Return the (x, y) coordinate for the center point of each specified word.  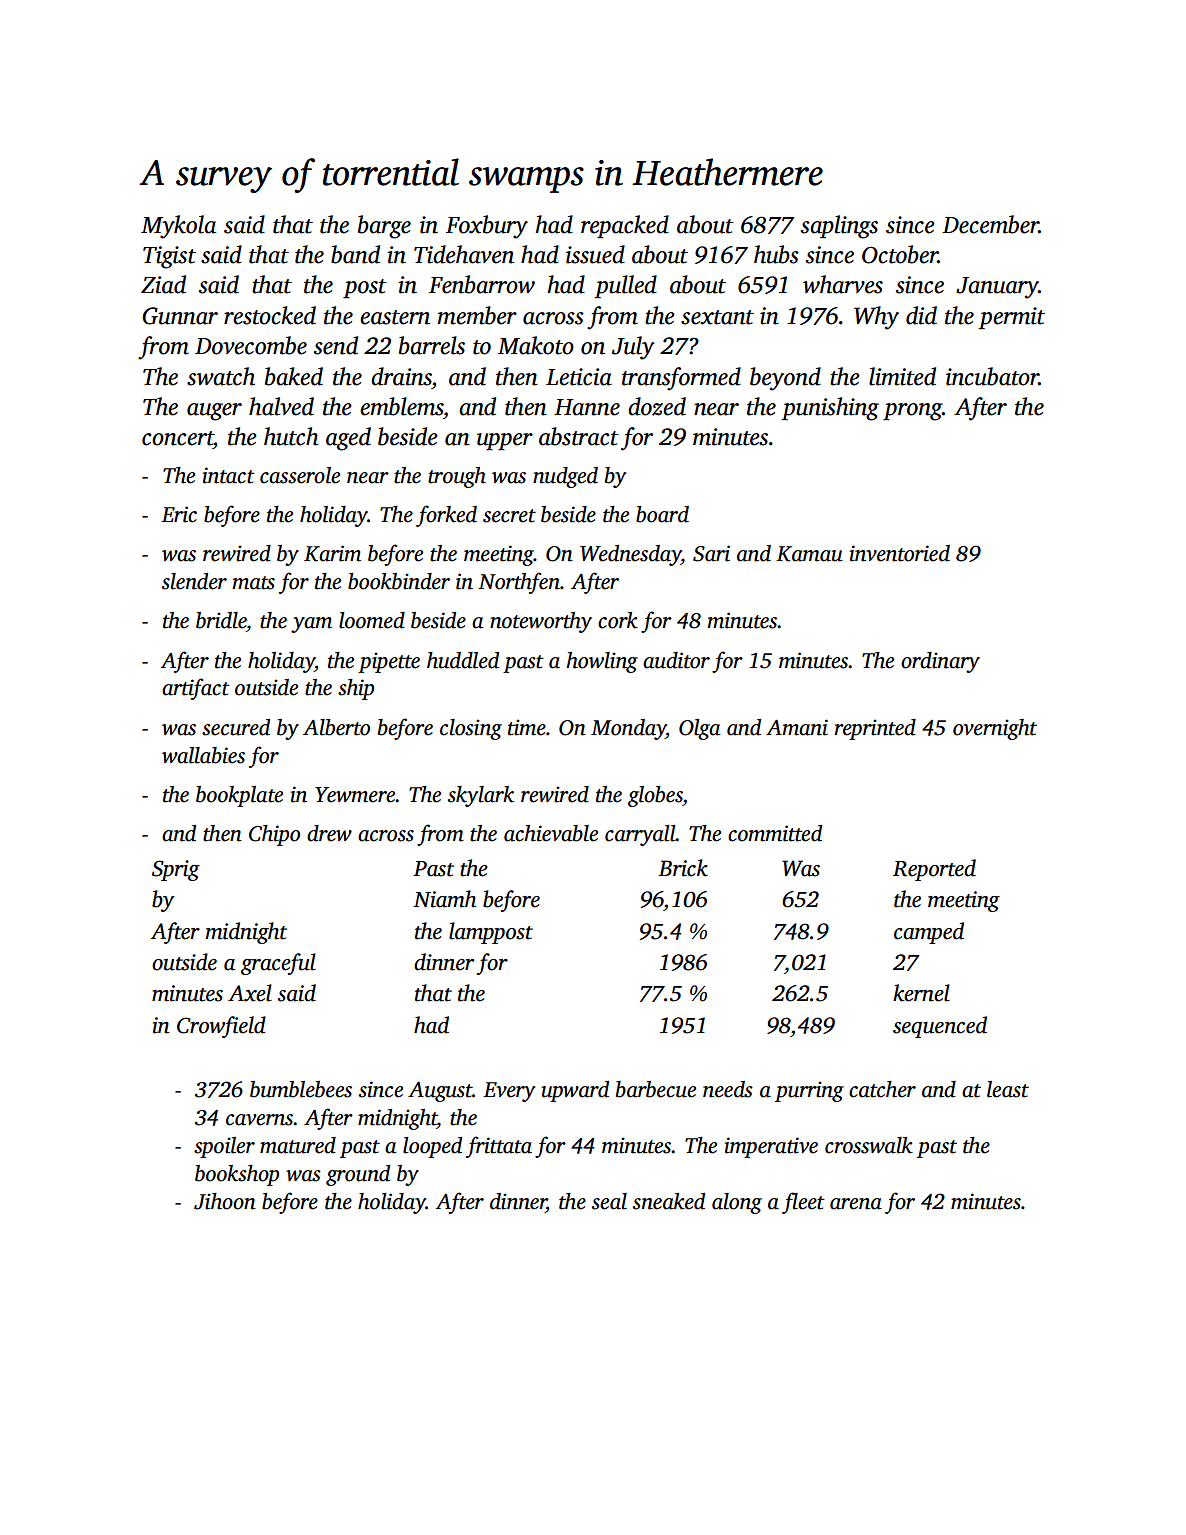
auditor (676, 660)
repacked (625, 226)
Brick (683, 868)
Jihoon (225, 1201)
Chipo (274, 835)
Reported (934, 870)
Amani (797, 727)
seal (609, 1201)
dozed (657, 406)
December (990, 224)
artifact (196, 689)
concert (177, 438)
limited (902, 376)
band (355, 254)
